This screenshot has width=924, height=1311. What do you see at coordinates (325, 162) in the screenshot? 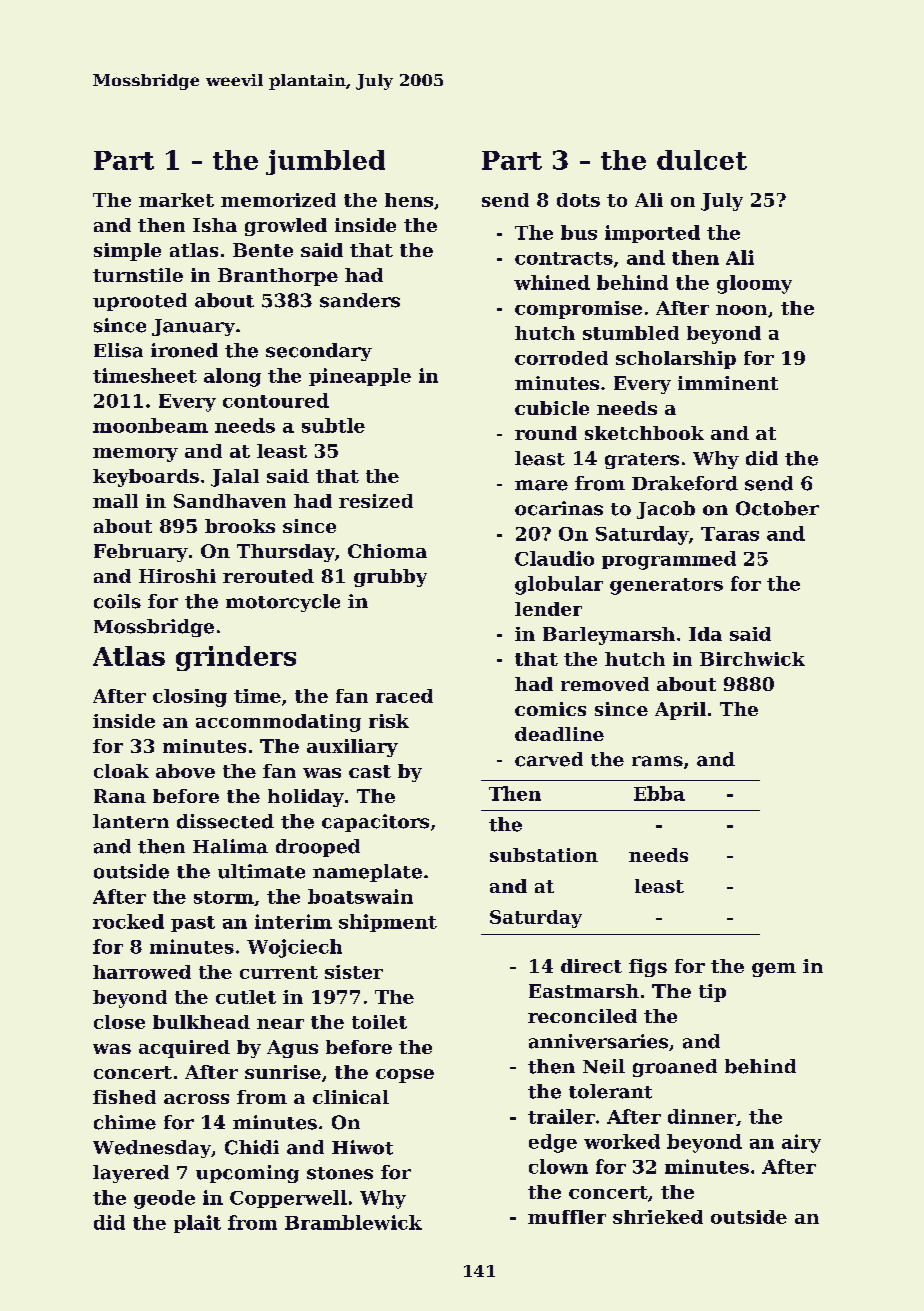
I see `jumbled` at bounding box center [325, 162].
